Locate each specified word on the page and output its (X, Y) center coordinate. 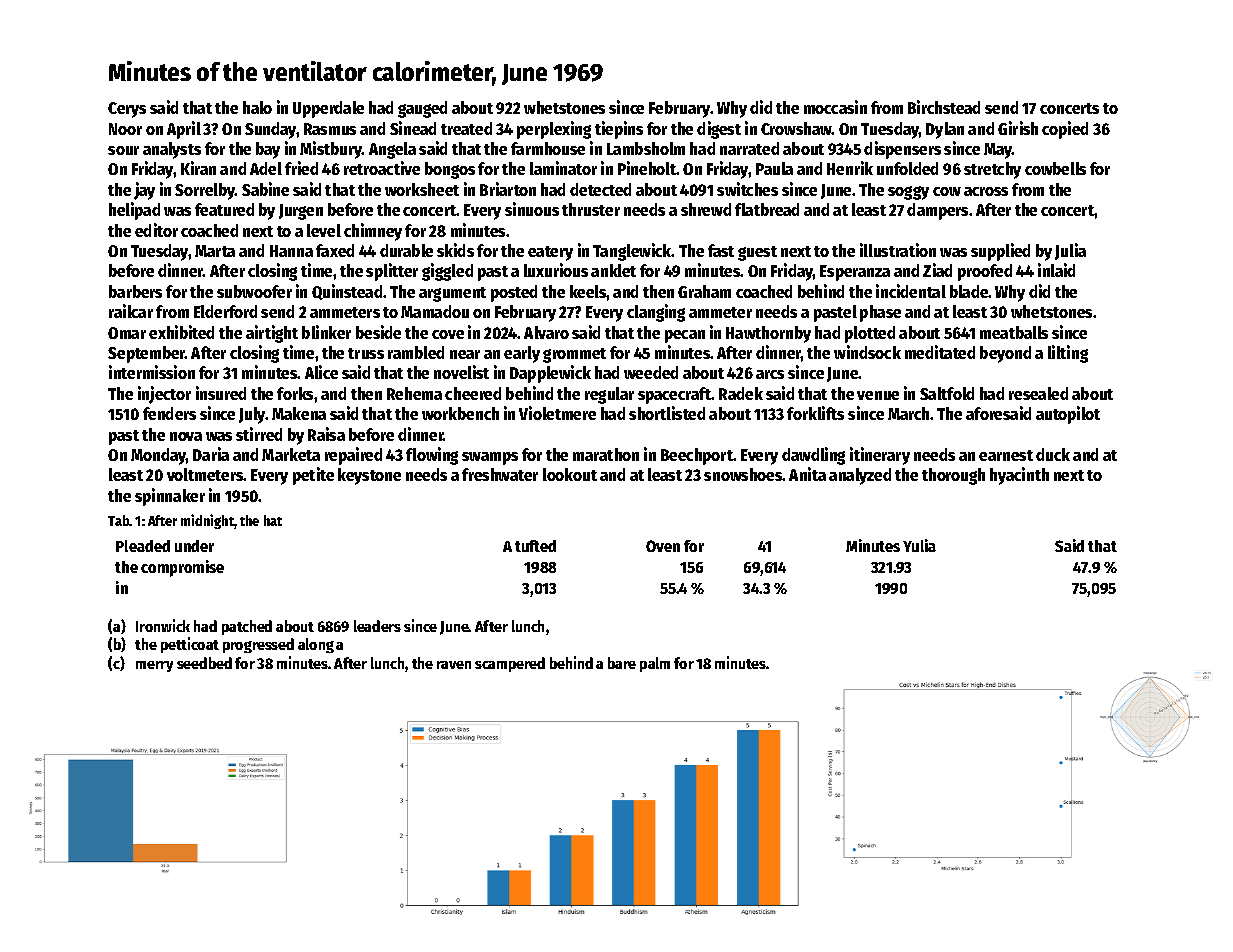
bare (622, 663)
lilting (1068, 354)
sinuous (532, 209)
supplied (1000, 252)
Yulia (919, 545)
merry (154, 666)
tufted (535, 546)
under (194, 546)
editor (156, 230)
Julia (1070, 251)
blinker (326, 332)
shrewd (706, 209)
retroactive (382, 168)
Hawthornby (768, 334)
